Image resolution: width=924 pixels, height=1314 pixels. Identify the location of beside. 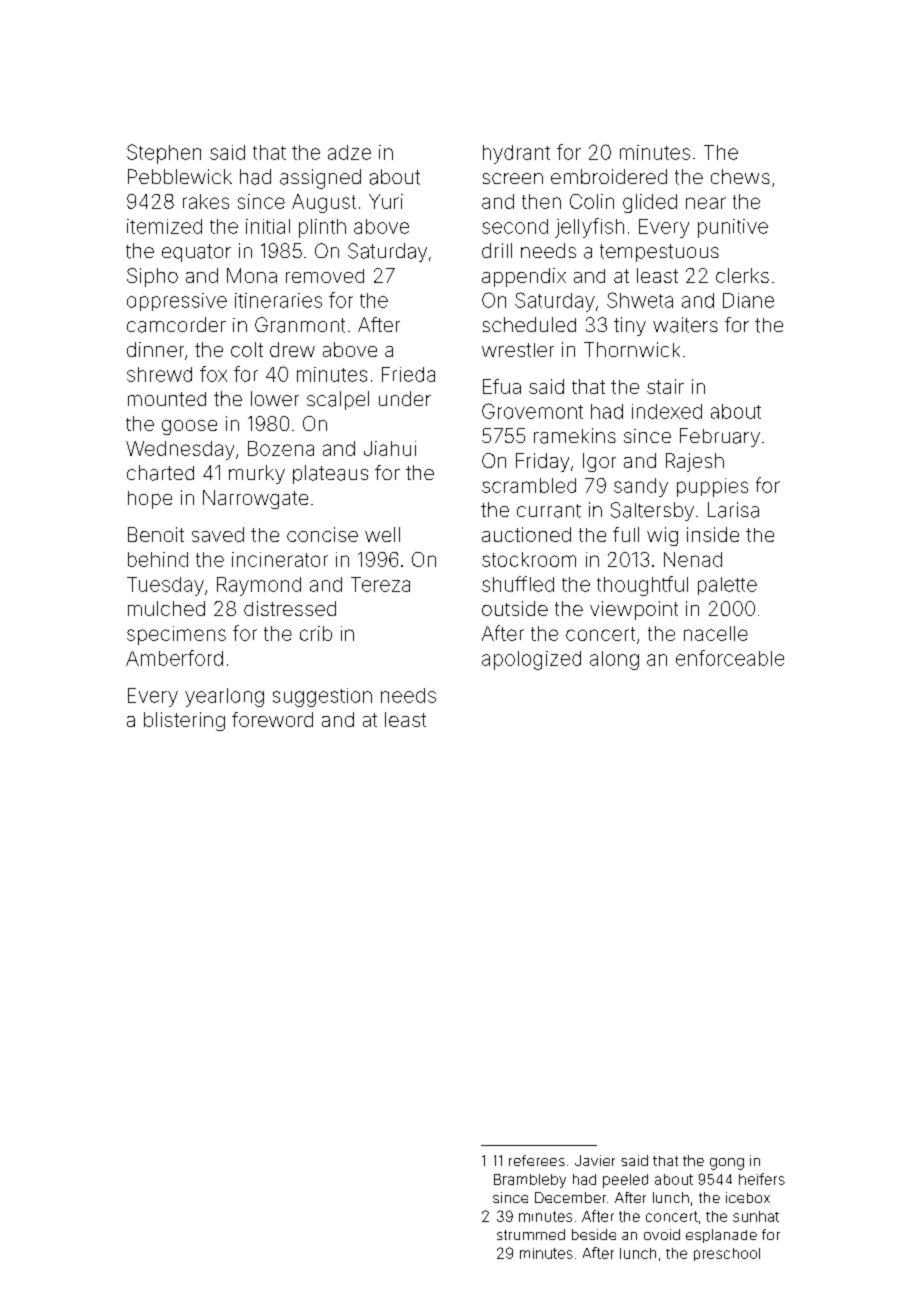
(594, 1234).
